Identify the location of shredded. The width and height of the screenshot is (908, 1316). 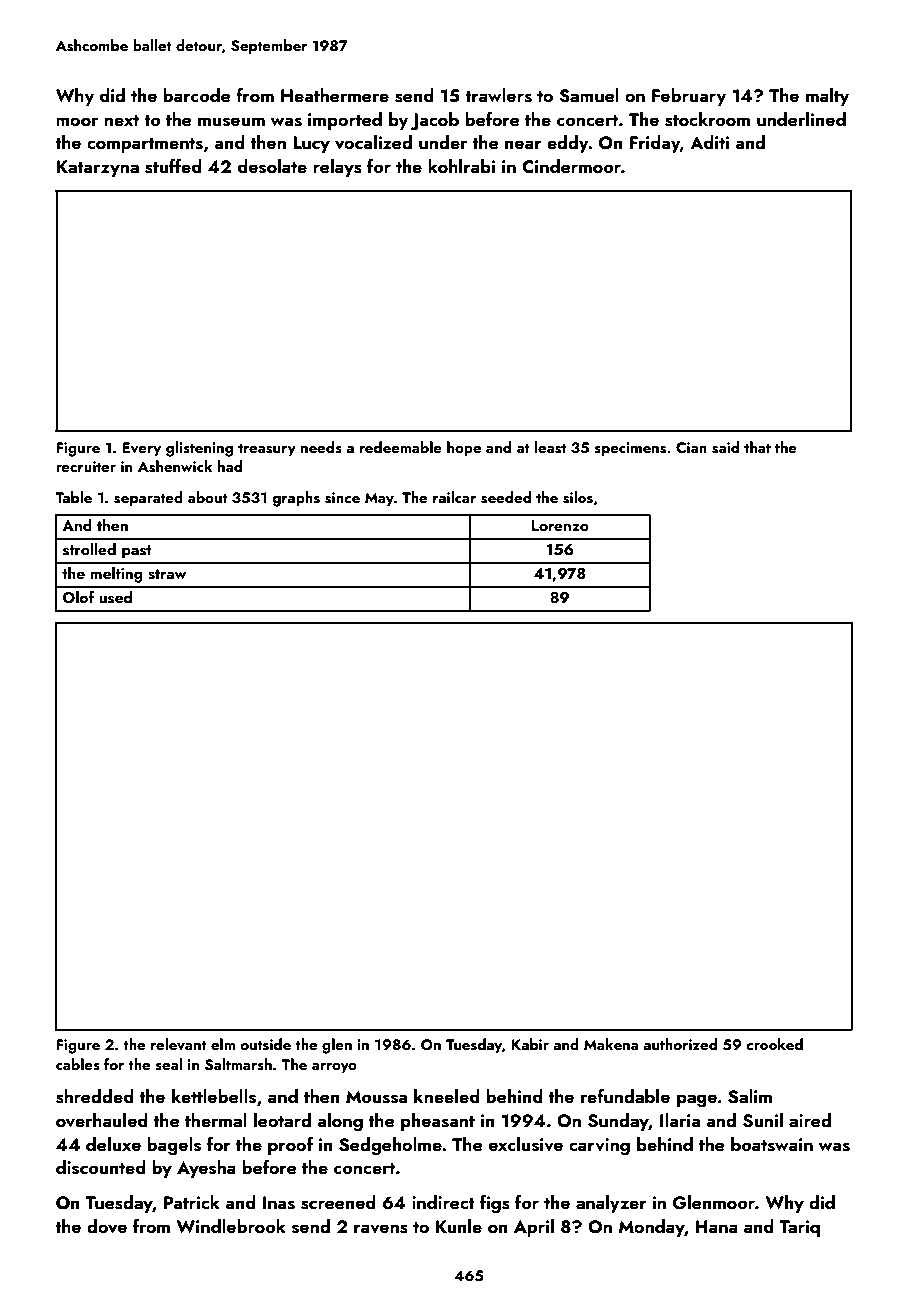
(95, 1096).
